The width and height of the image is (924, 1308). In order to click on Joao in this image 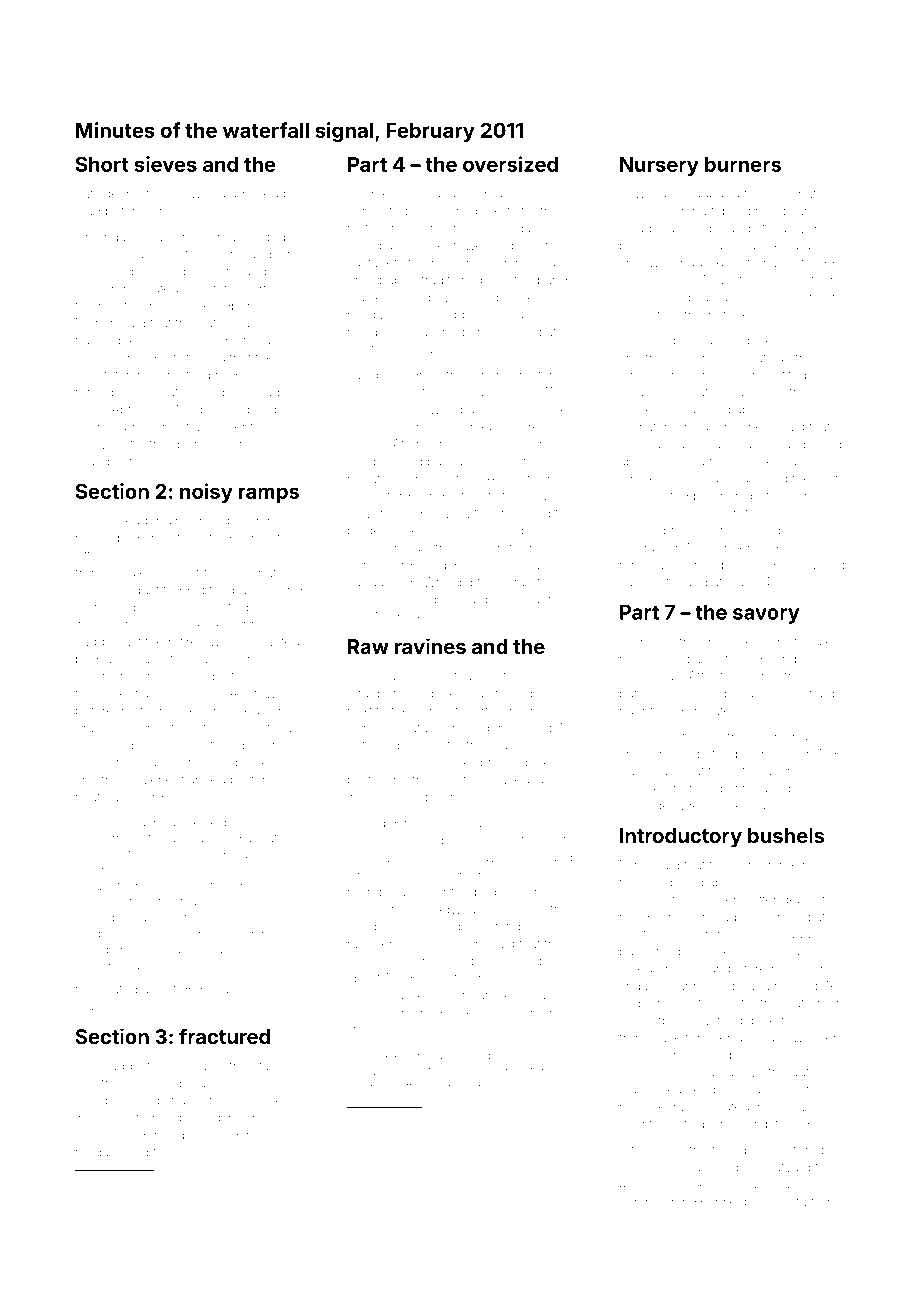, I will do `click(155, 237)`.
